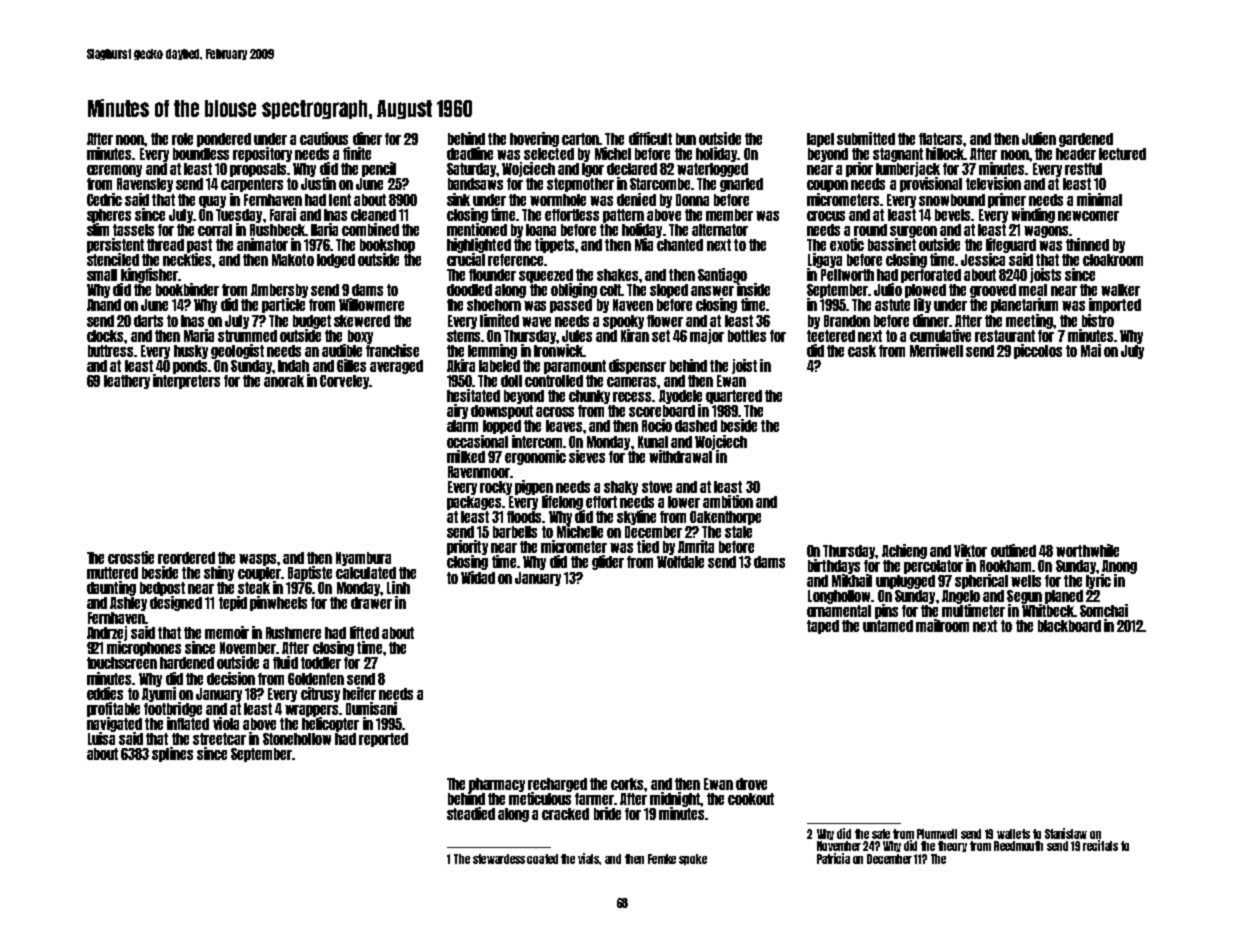  Describe the element at coordinates (466, 456) in the screenshot. I see `milked` at that location.
